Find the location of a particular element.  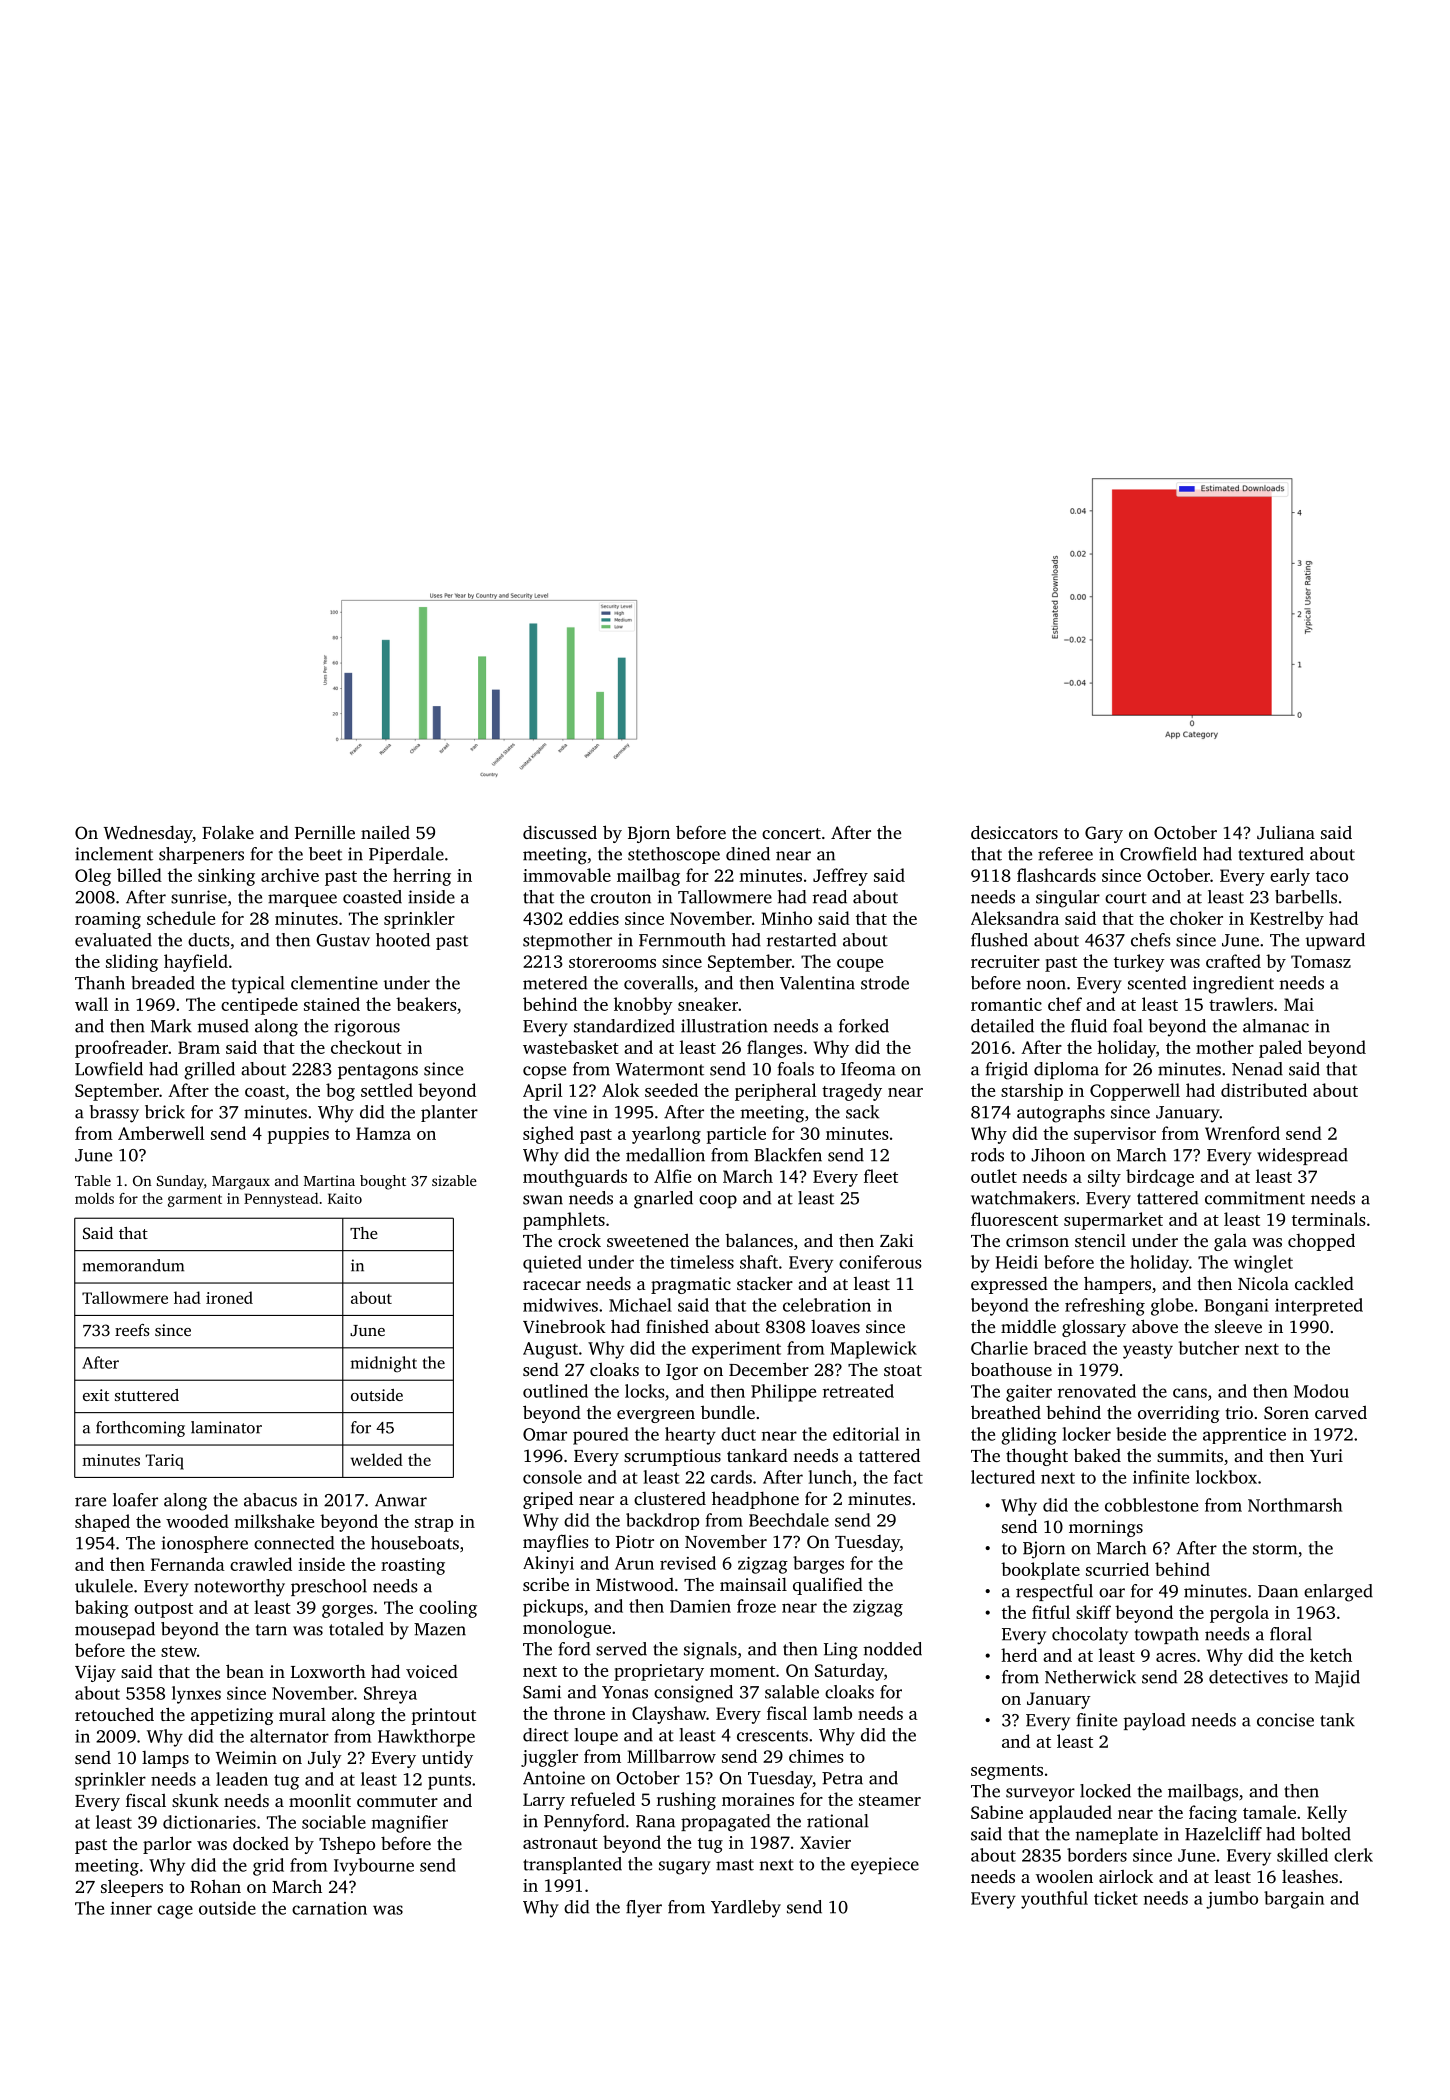

mornings is located at coordinates (1106, 1528).
